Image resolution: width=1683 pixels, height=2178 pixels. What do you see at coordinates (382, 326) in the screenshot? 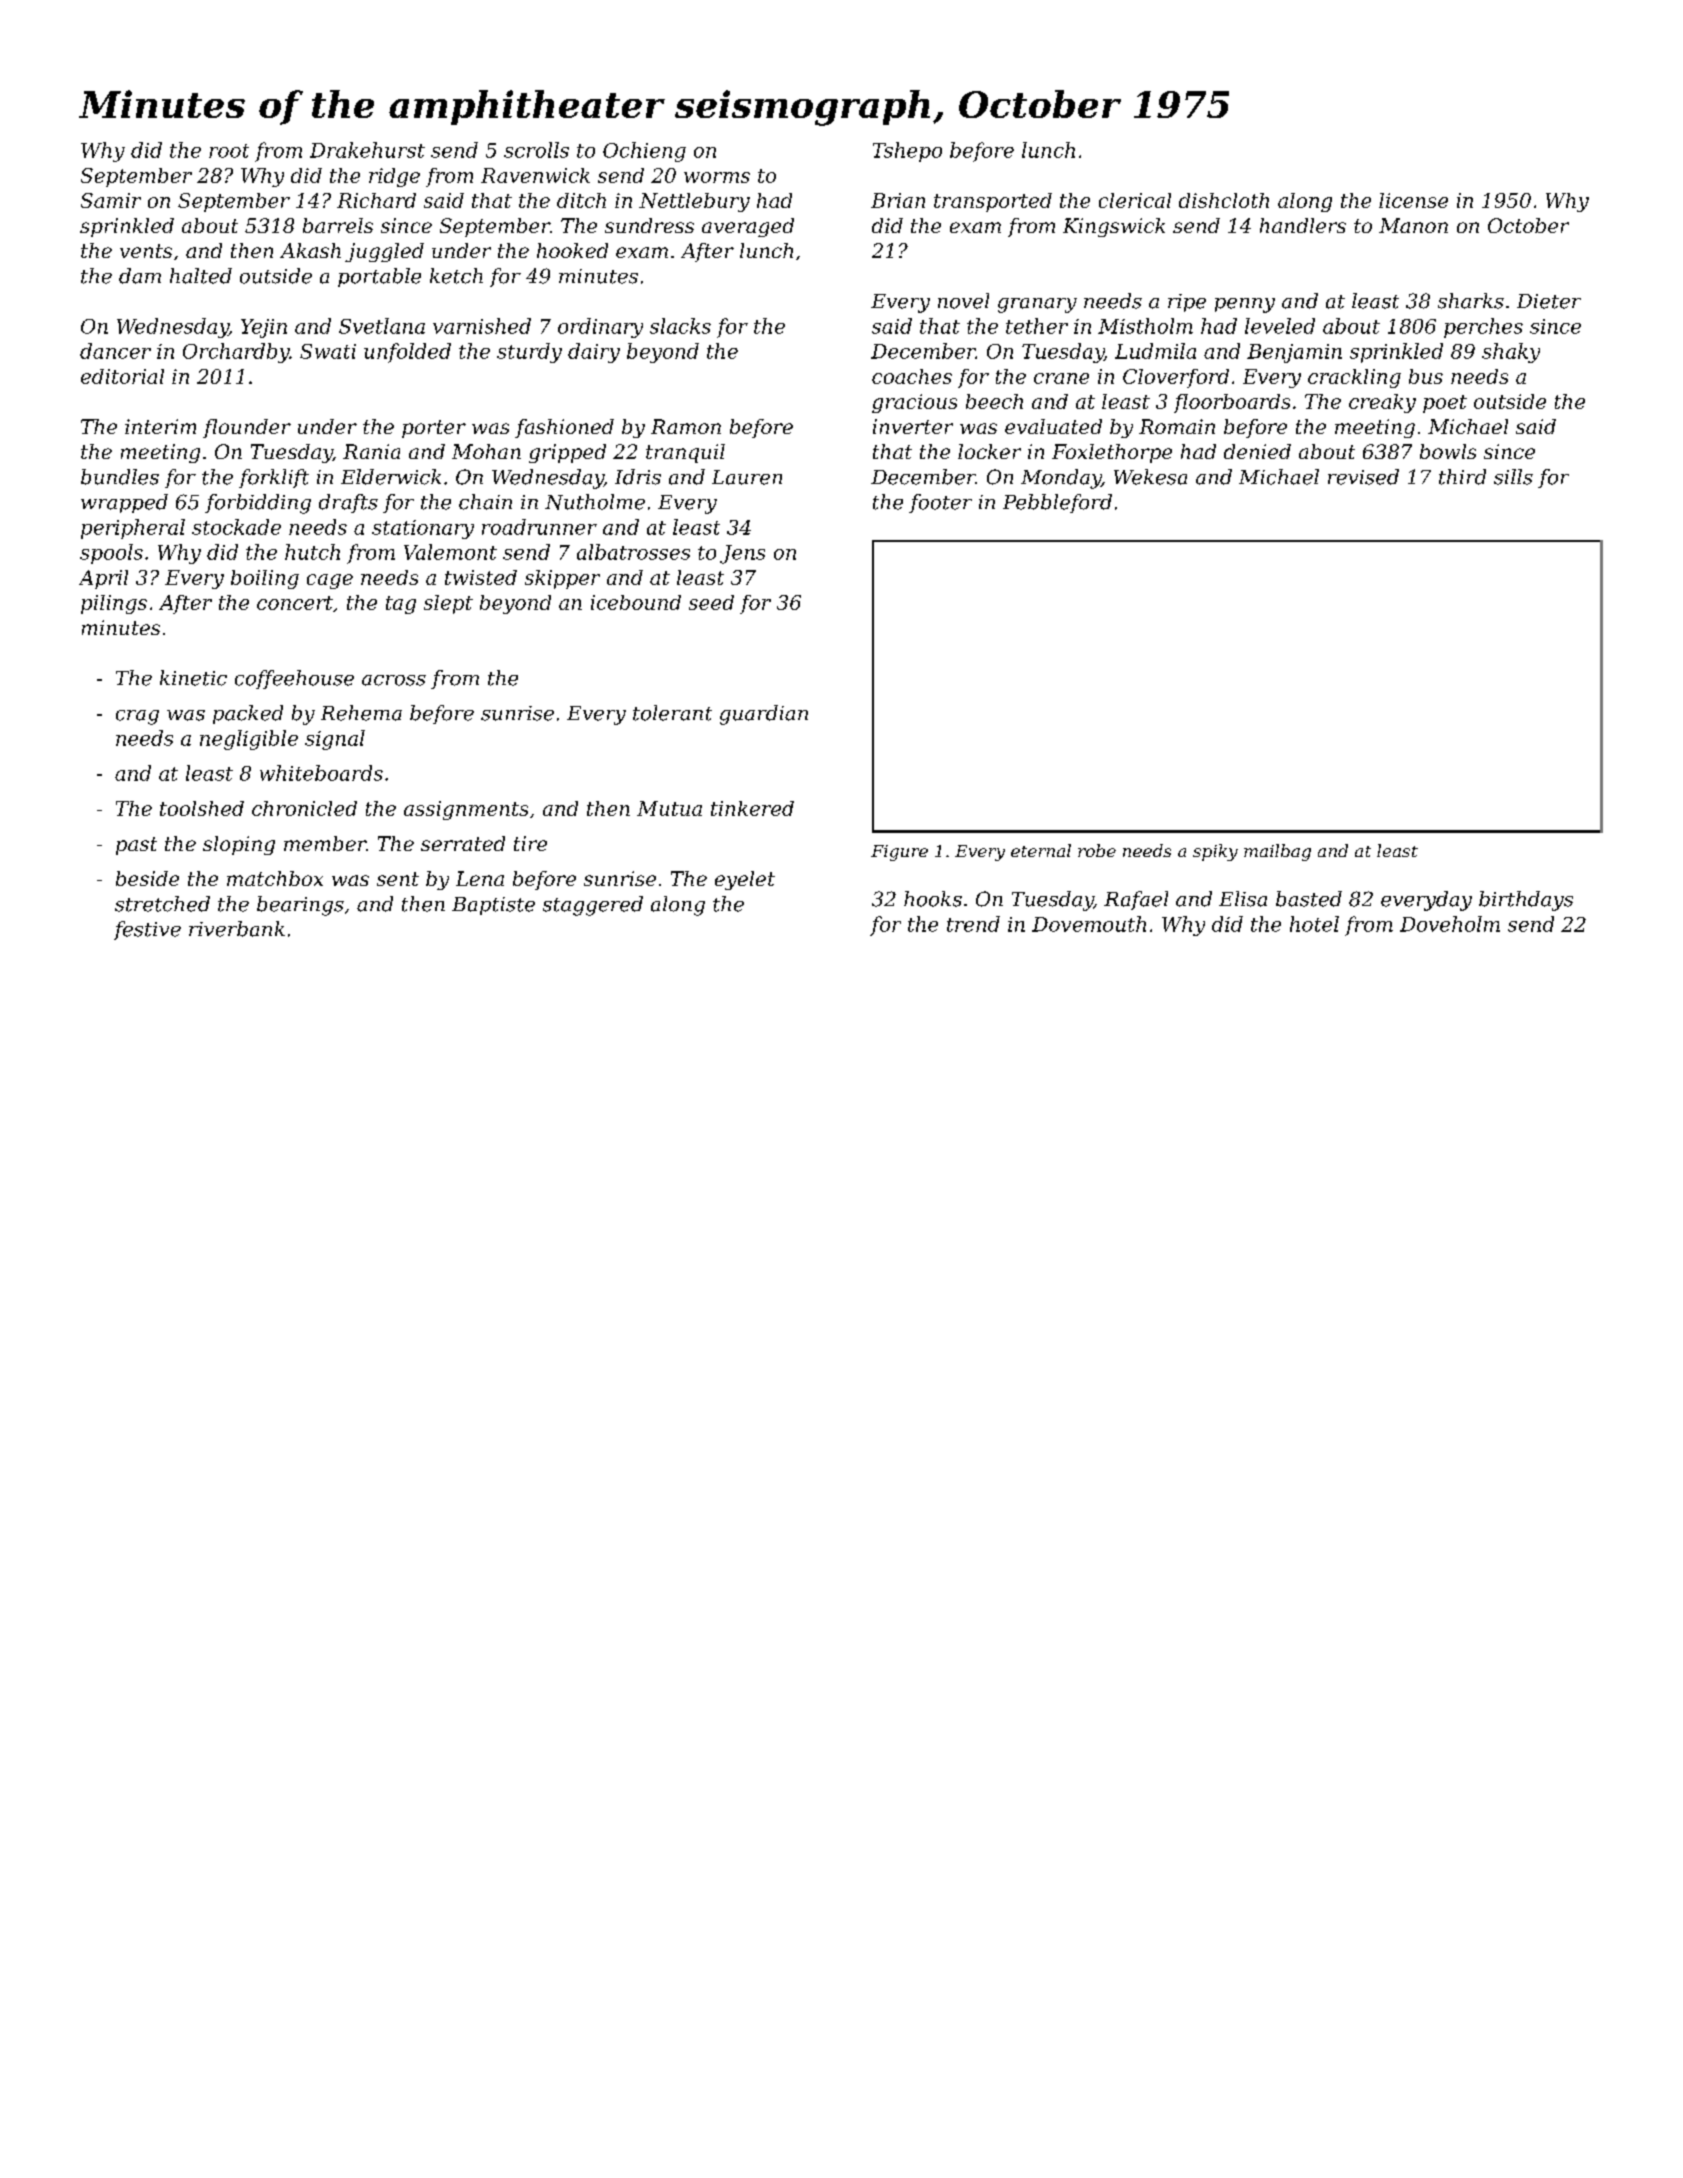
I see `Svetlana` at bounding box center [382, 326].
